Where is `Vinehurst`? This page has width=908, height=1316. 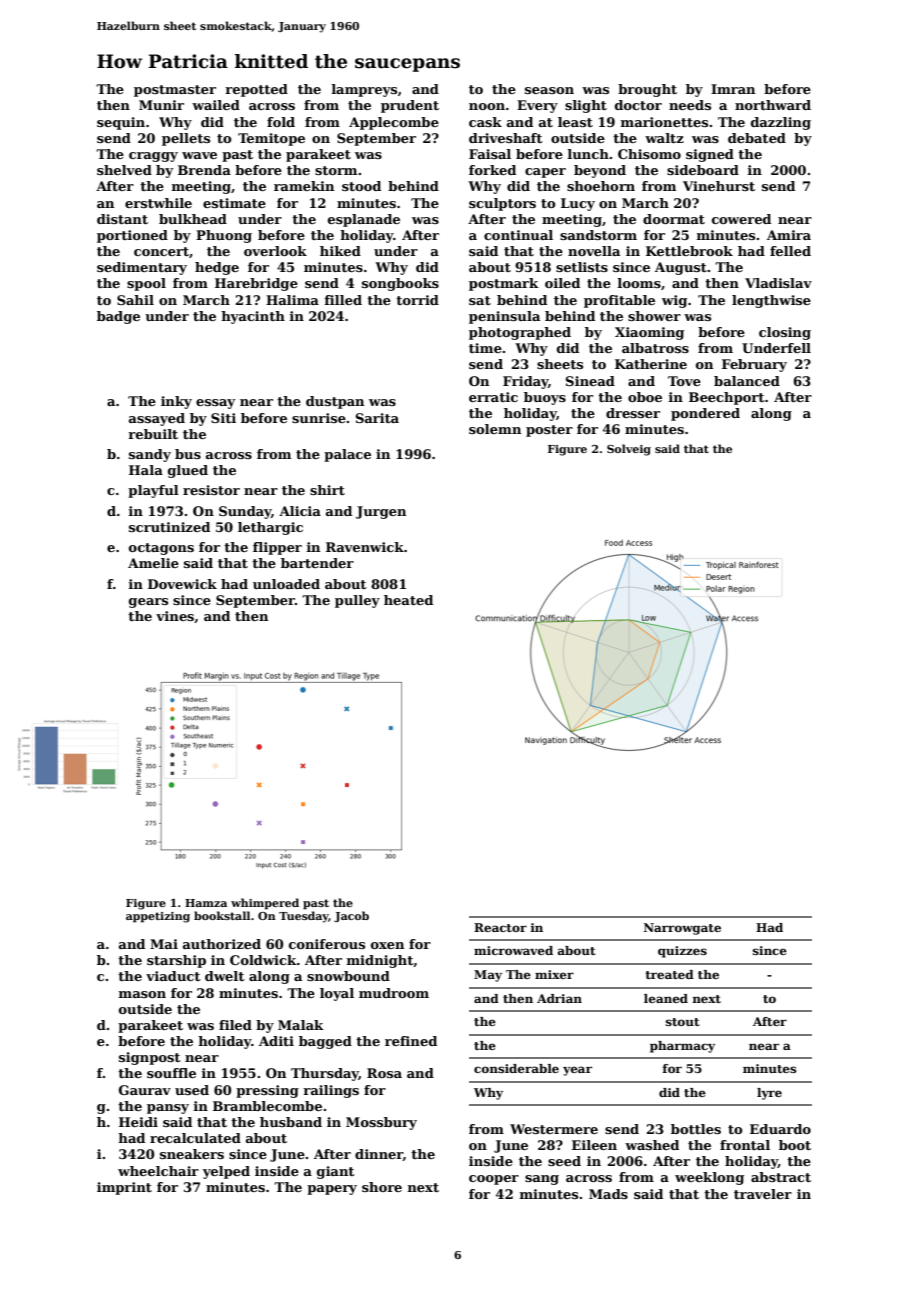
Vinehurst is located at coordinates (719, 186).
